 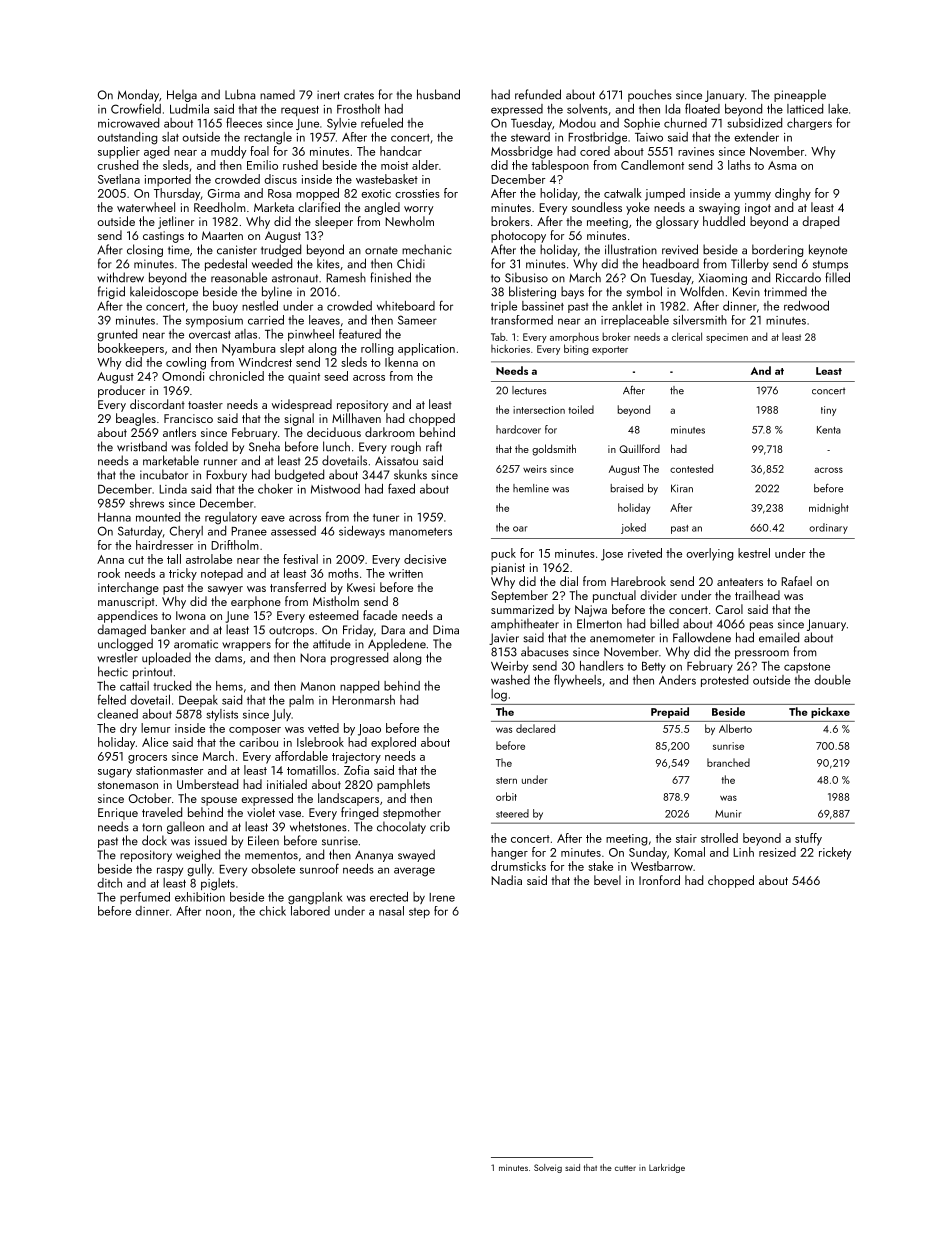 I want to click on floated, so click(x=702, y=108).
